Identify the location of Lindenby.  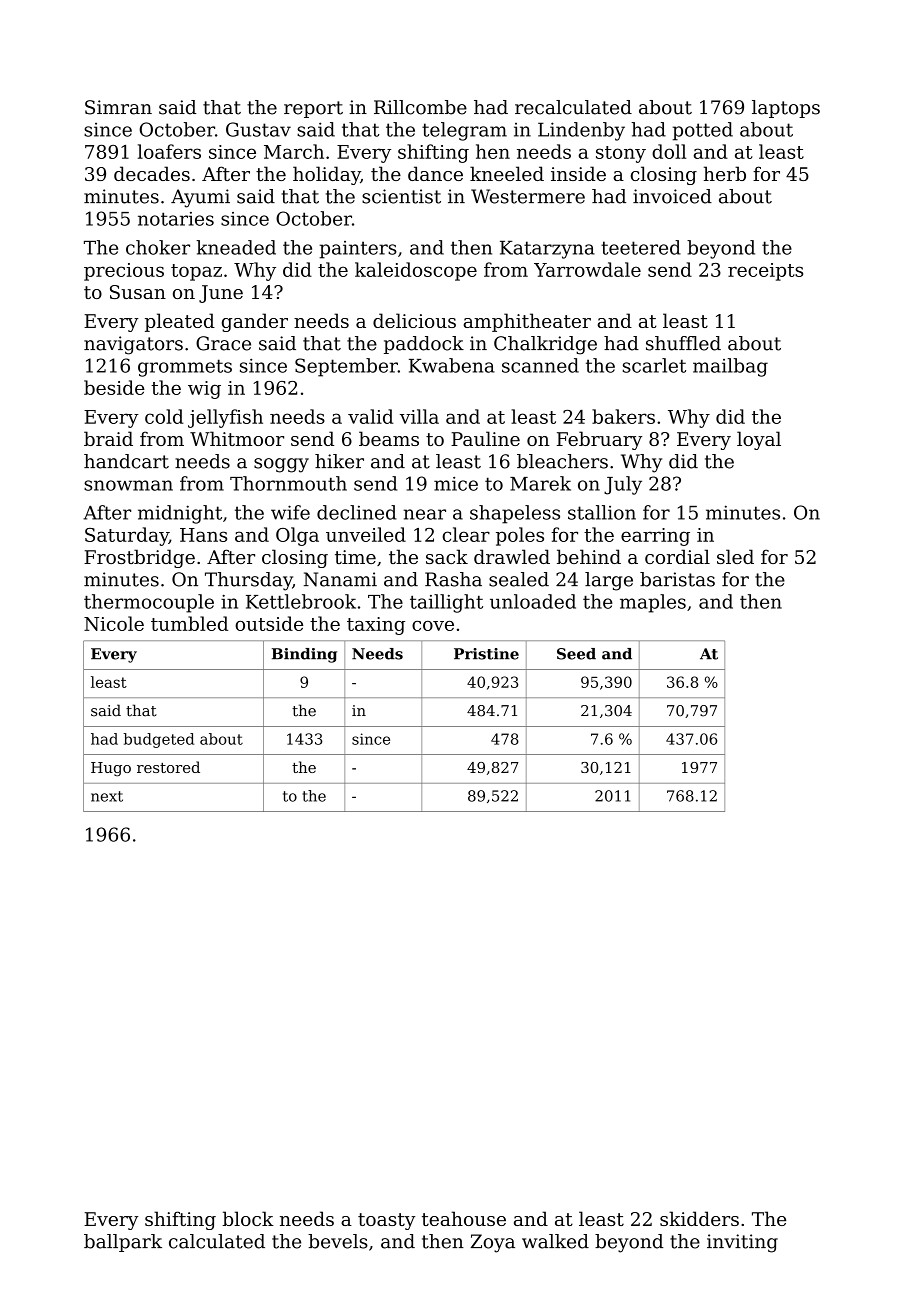
(581, 131).
